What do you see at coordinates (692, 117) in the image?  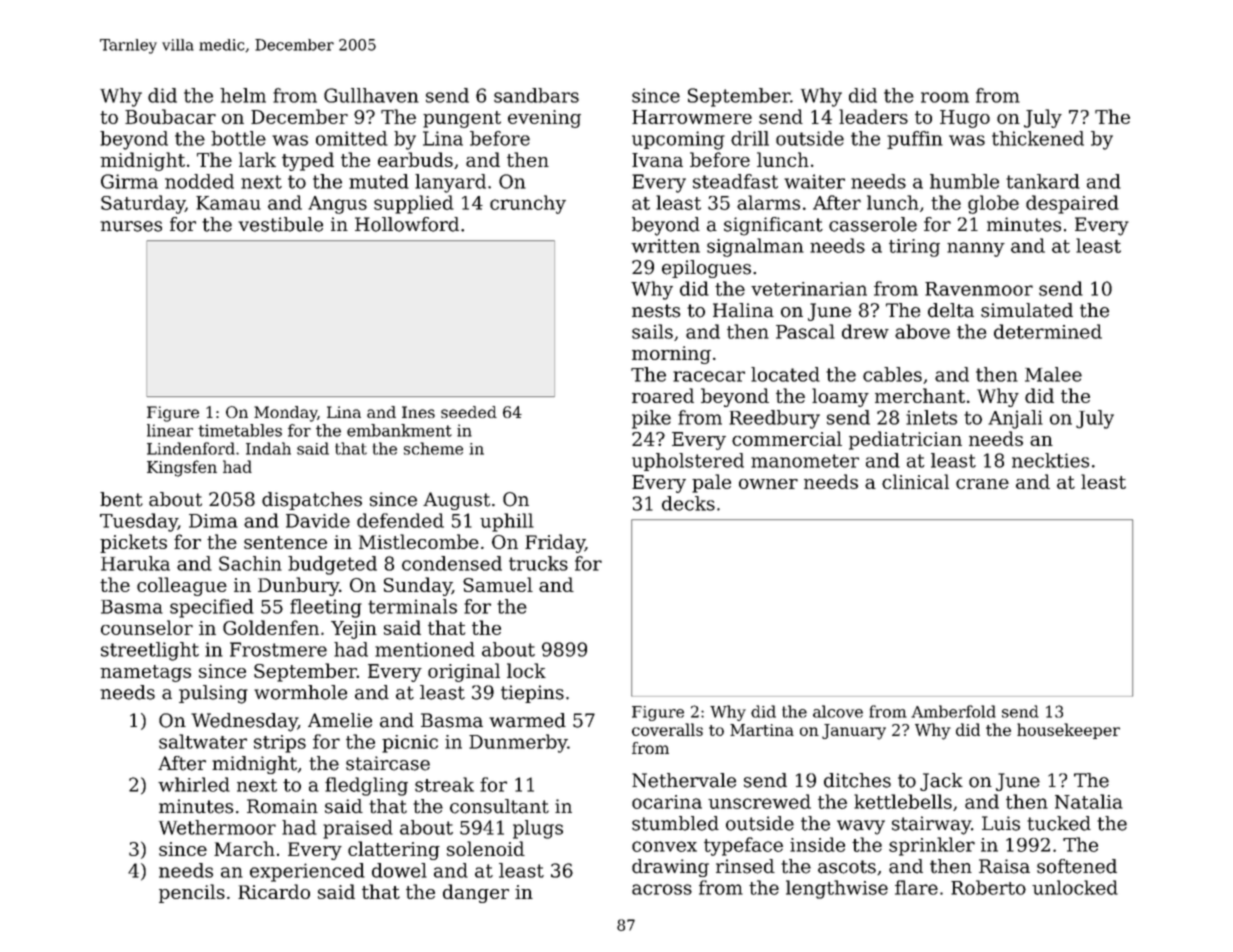 I see `Harrowmere` at bounding box center [692, 117].
